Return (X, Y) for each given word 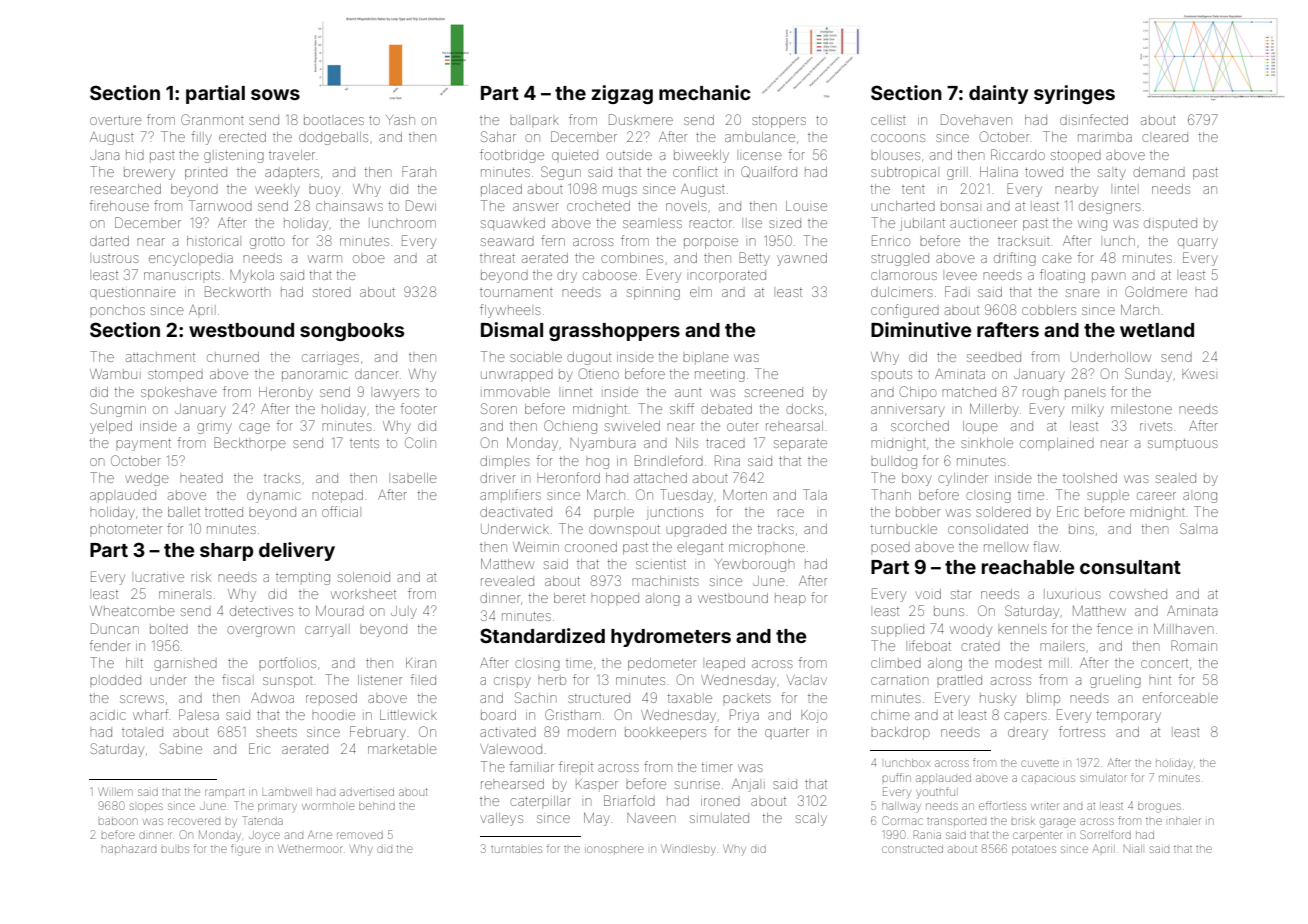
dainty (998, 94)
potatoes (1034, 850)
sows (275, 94)
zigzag (622, 94)
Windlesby (688, 850)
